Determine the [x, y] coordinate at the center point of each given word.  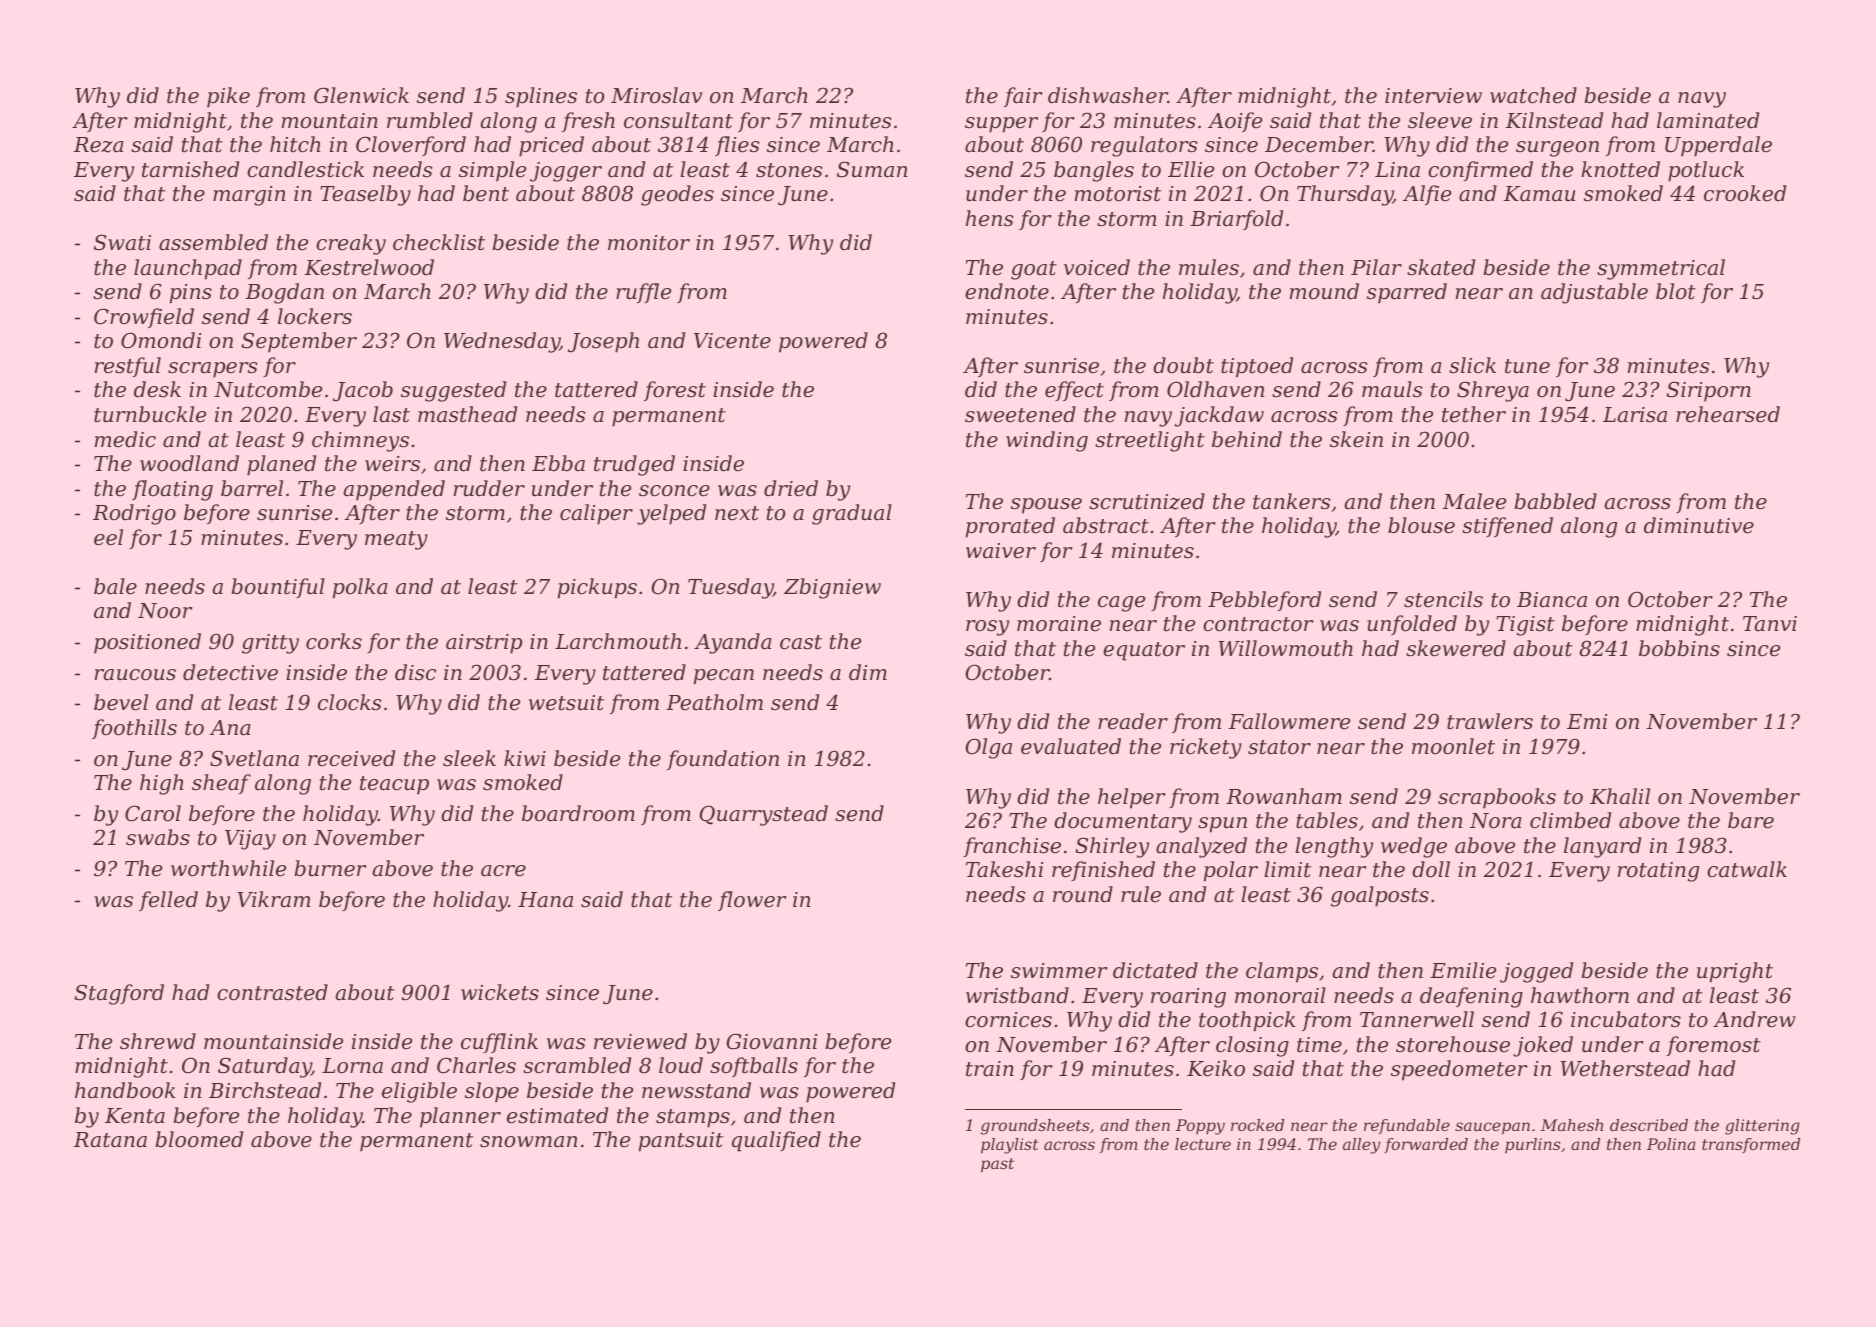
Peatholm [714, 702]
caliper [596, 514]
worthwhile [228, 868]
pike [228, 97]
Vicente [732, 341]
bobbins [1679, 648]
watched [1533, 95]
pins [191, 294]
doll [1431, 869]
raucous [135, 675]
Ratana [110, 1140]
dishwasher [1108, 95]
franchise [1012, 847]
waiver [1001, 551]
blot [1676, 291]
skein [1356, 439]
